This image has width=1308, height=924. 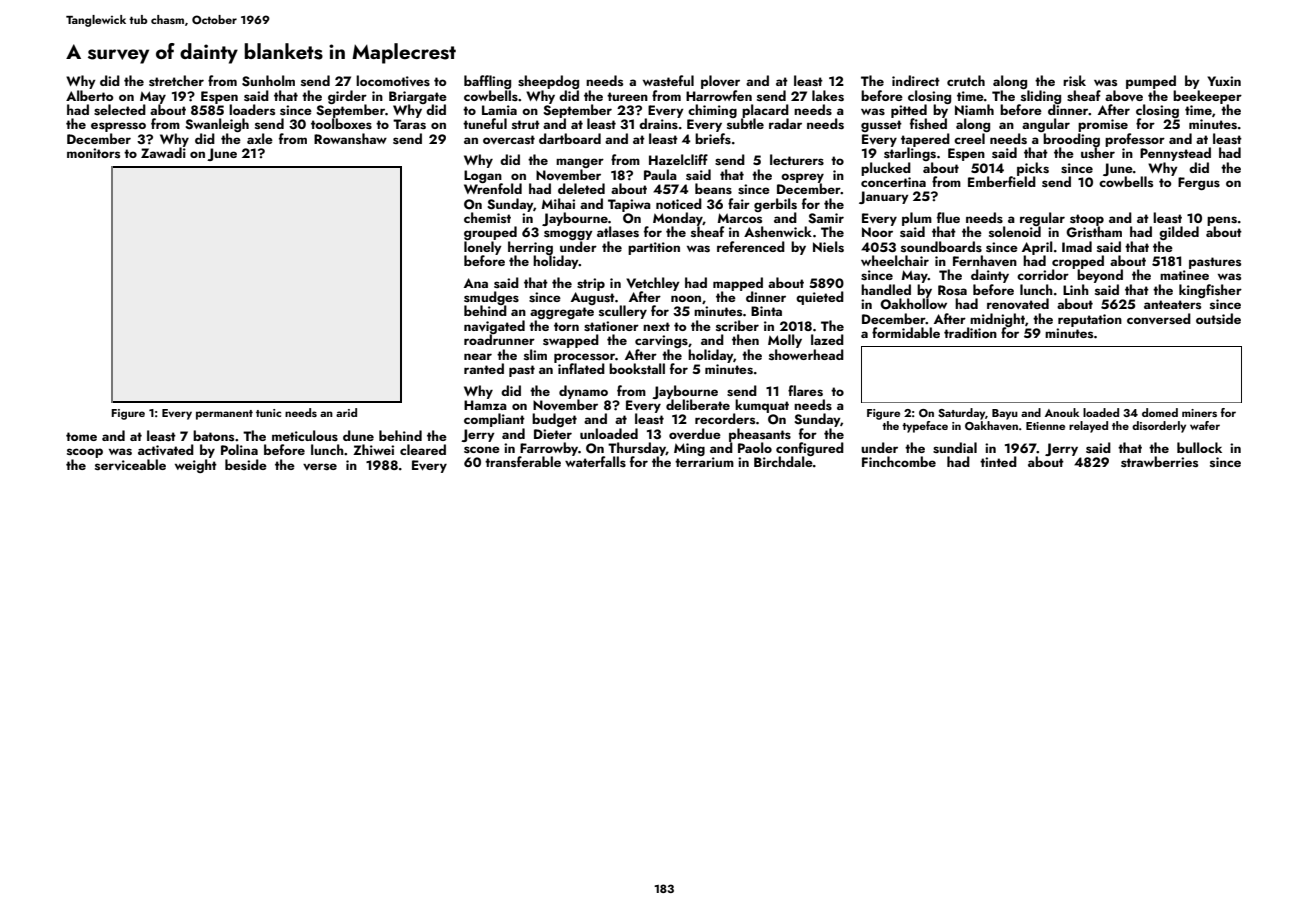 What do you see at coordinates (584, 358) in the image?
I see `processor` at bounding box center [584, 358].
